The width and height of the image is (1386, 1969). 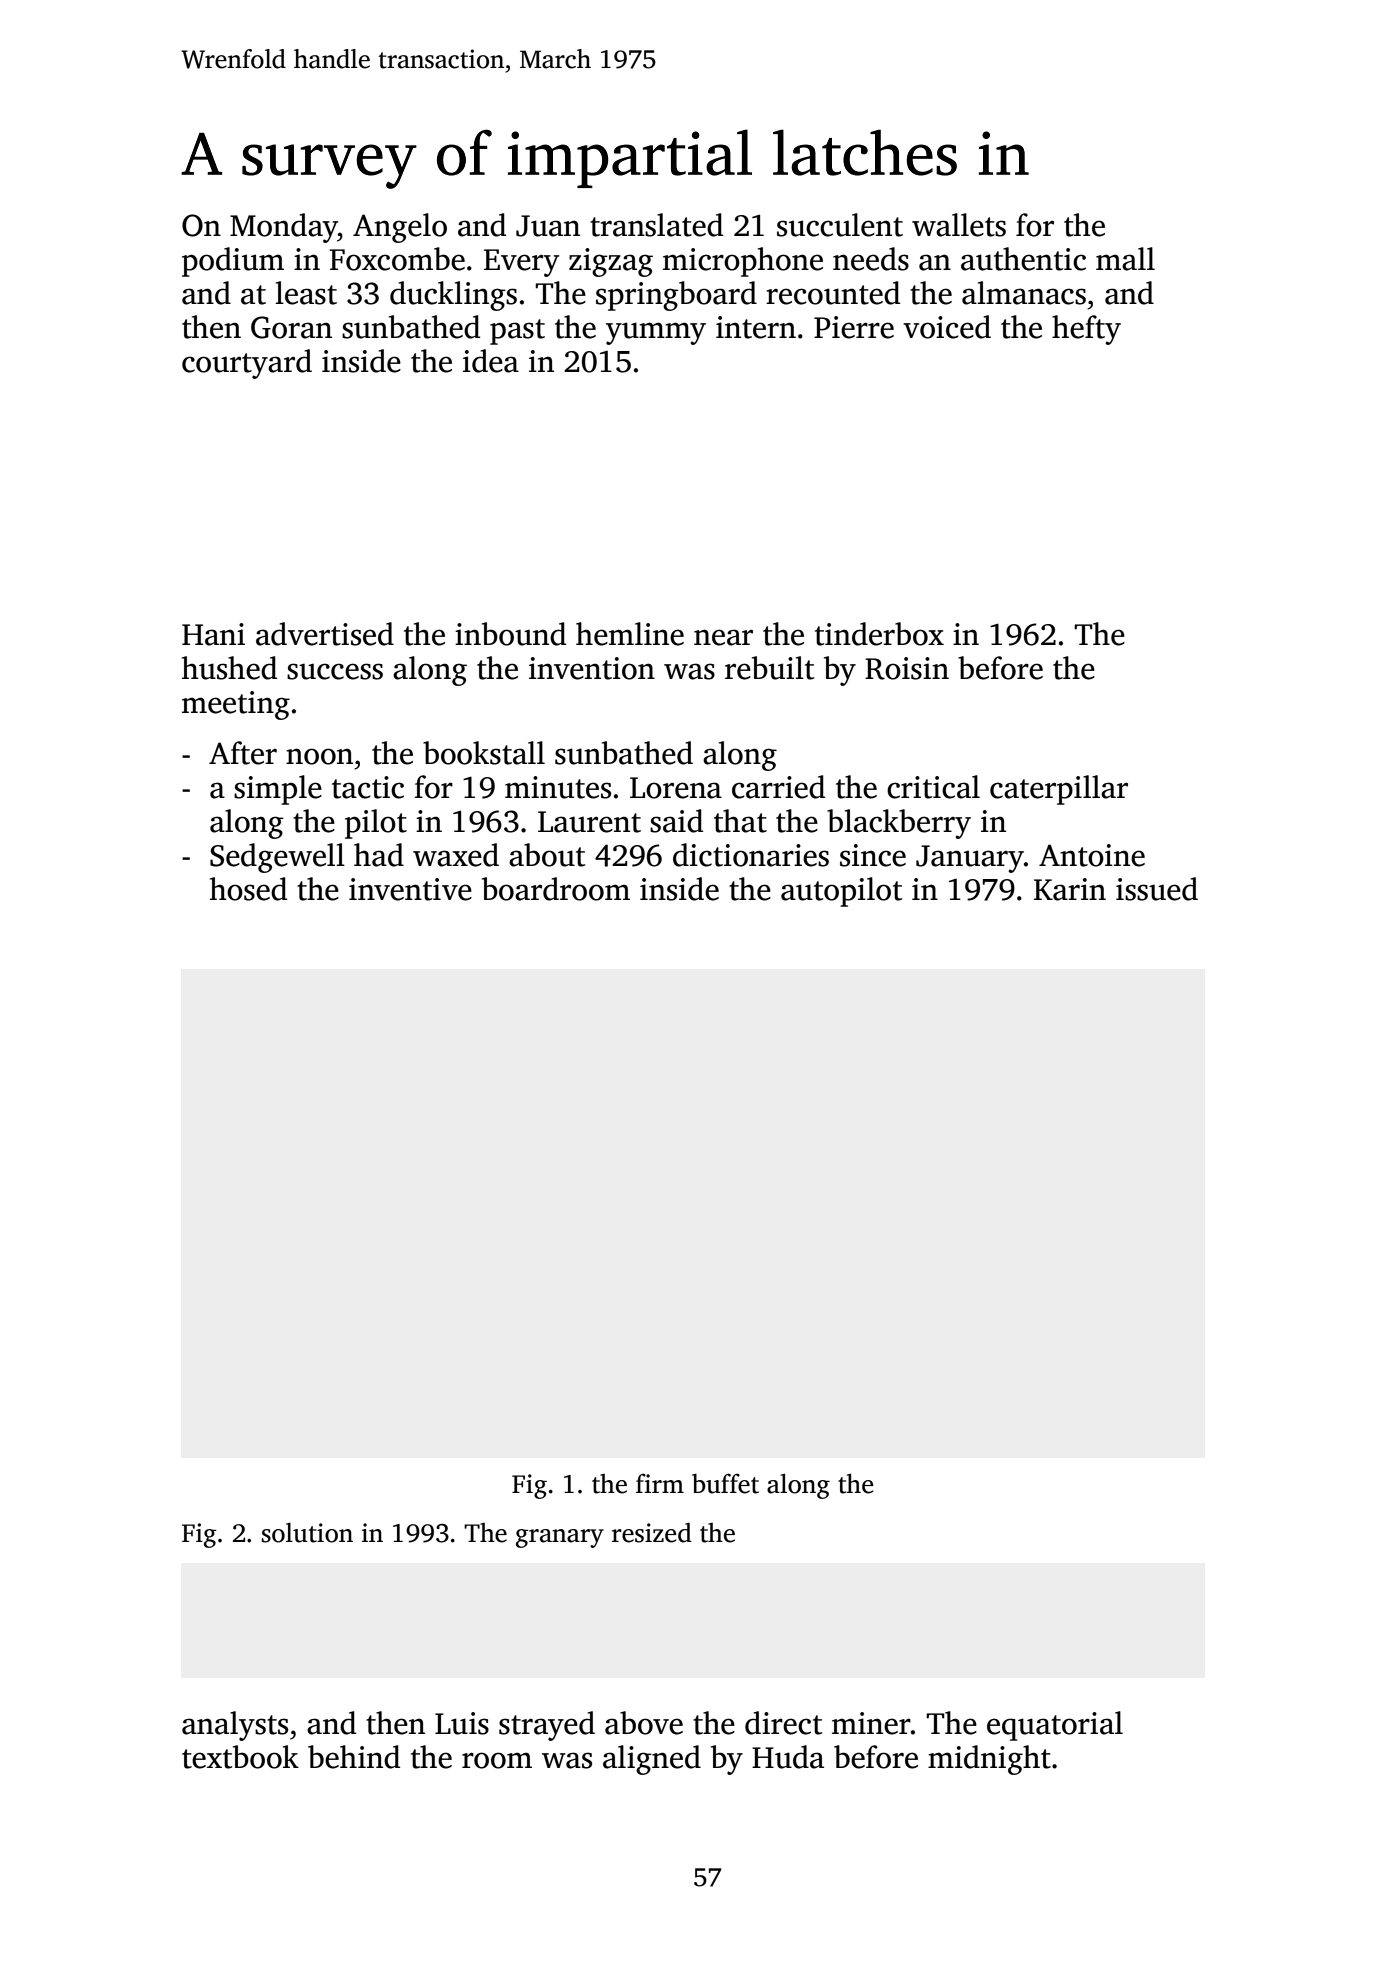 I want to click on hefty, so click(x=1086, y=330).
